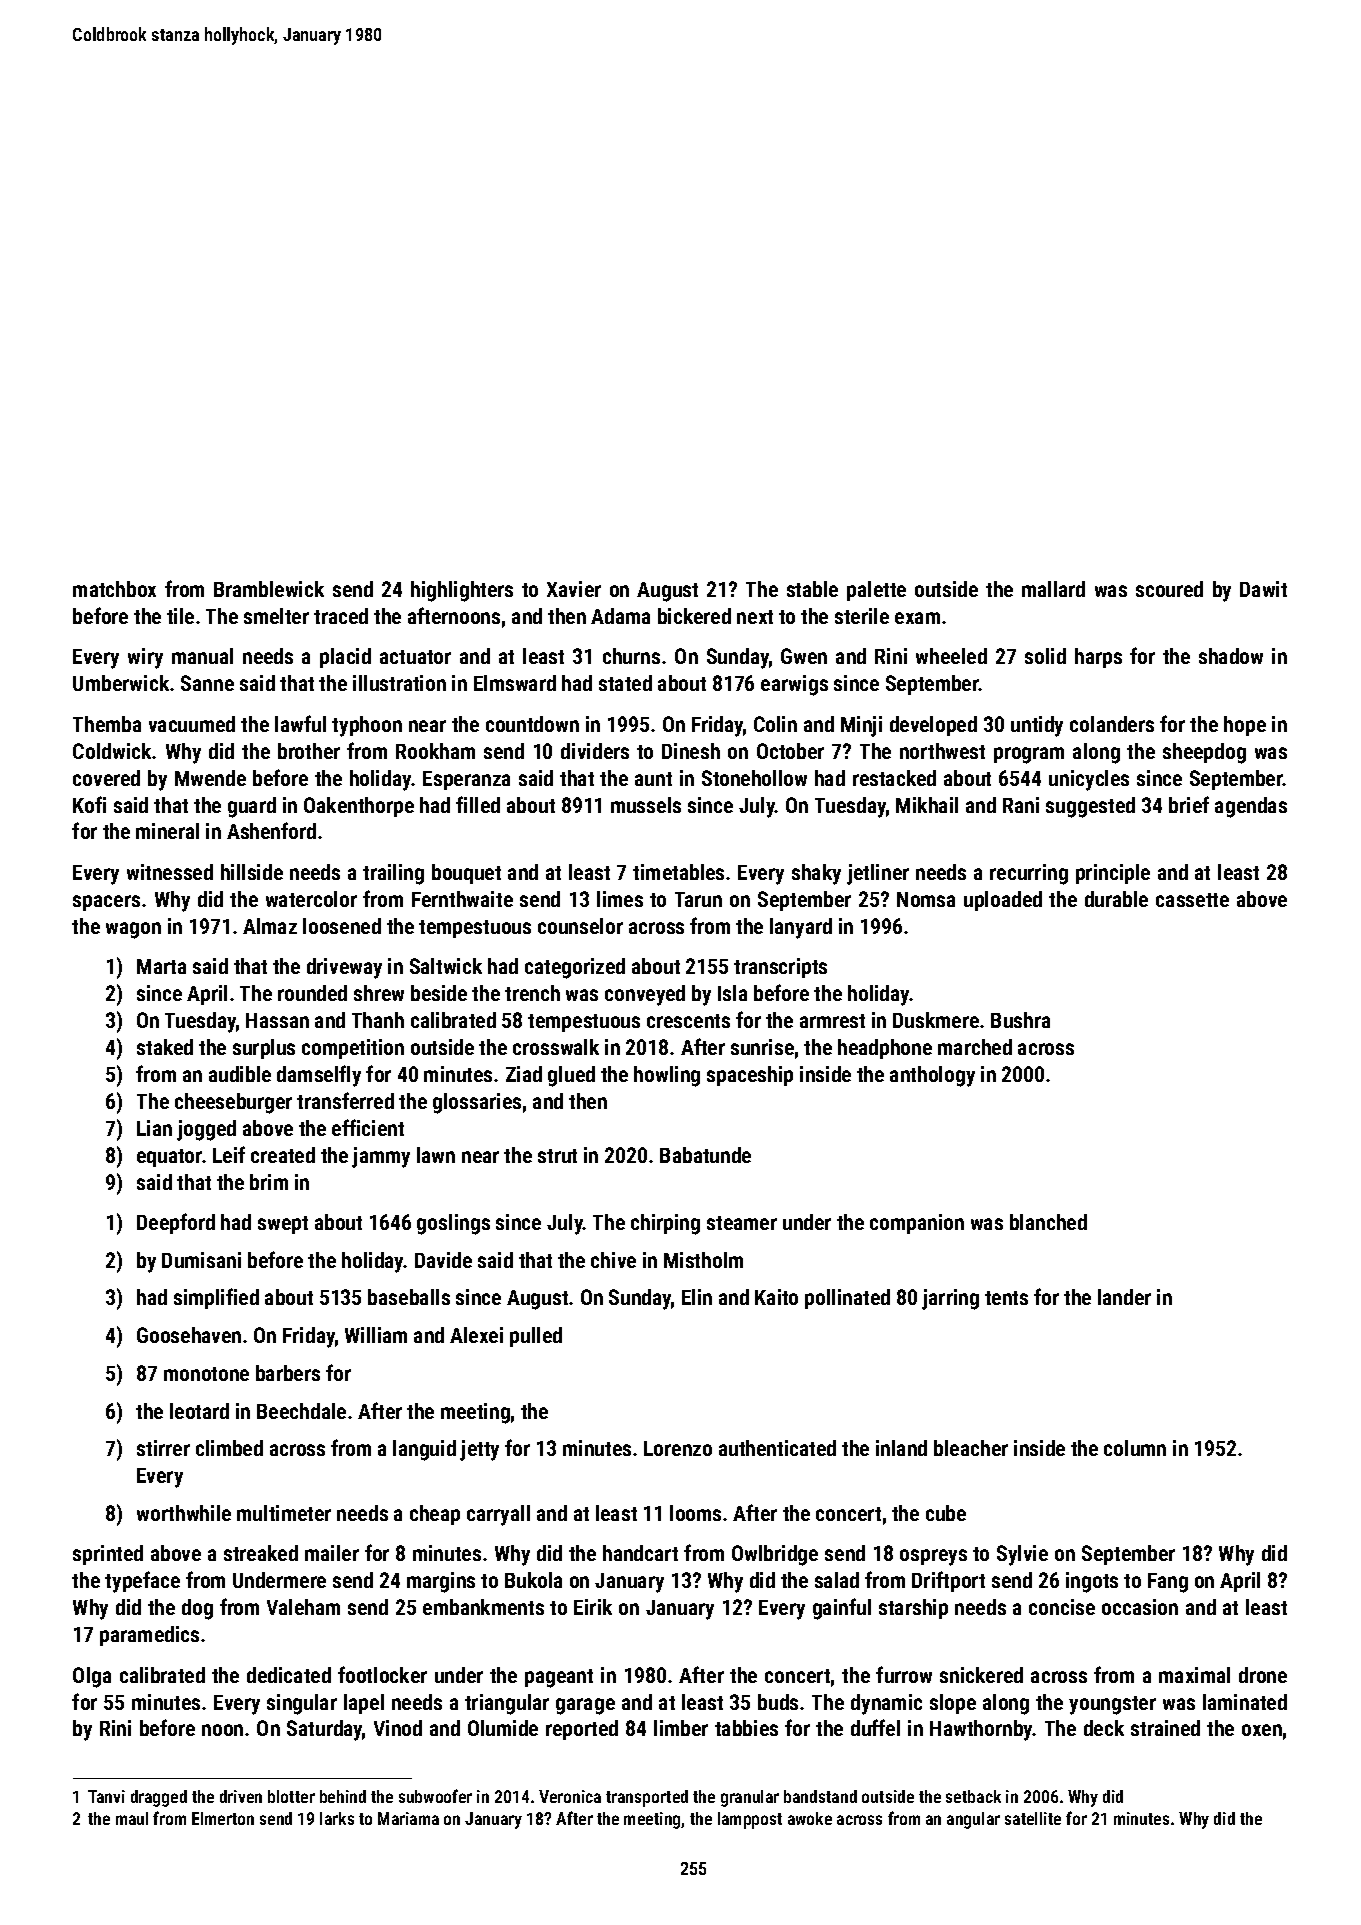  I want to click on pulled, so click(536, 1337).
